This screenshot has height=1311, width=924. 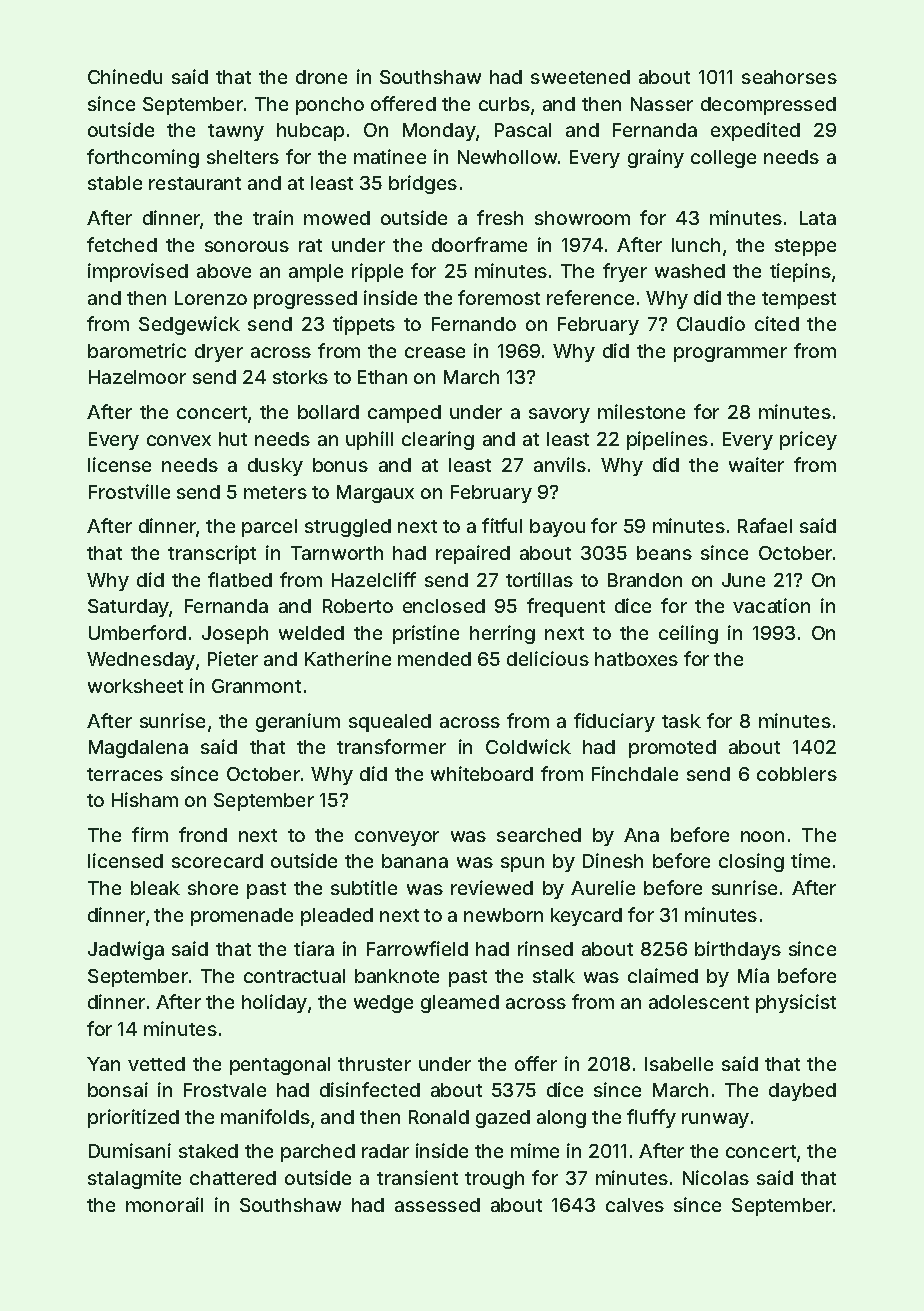 I want to click on Jadwiga, so click(x=126, y=950).
